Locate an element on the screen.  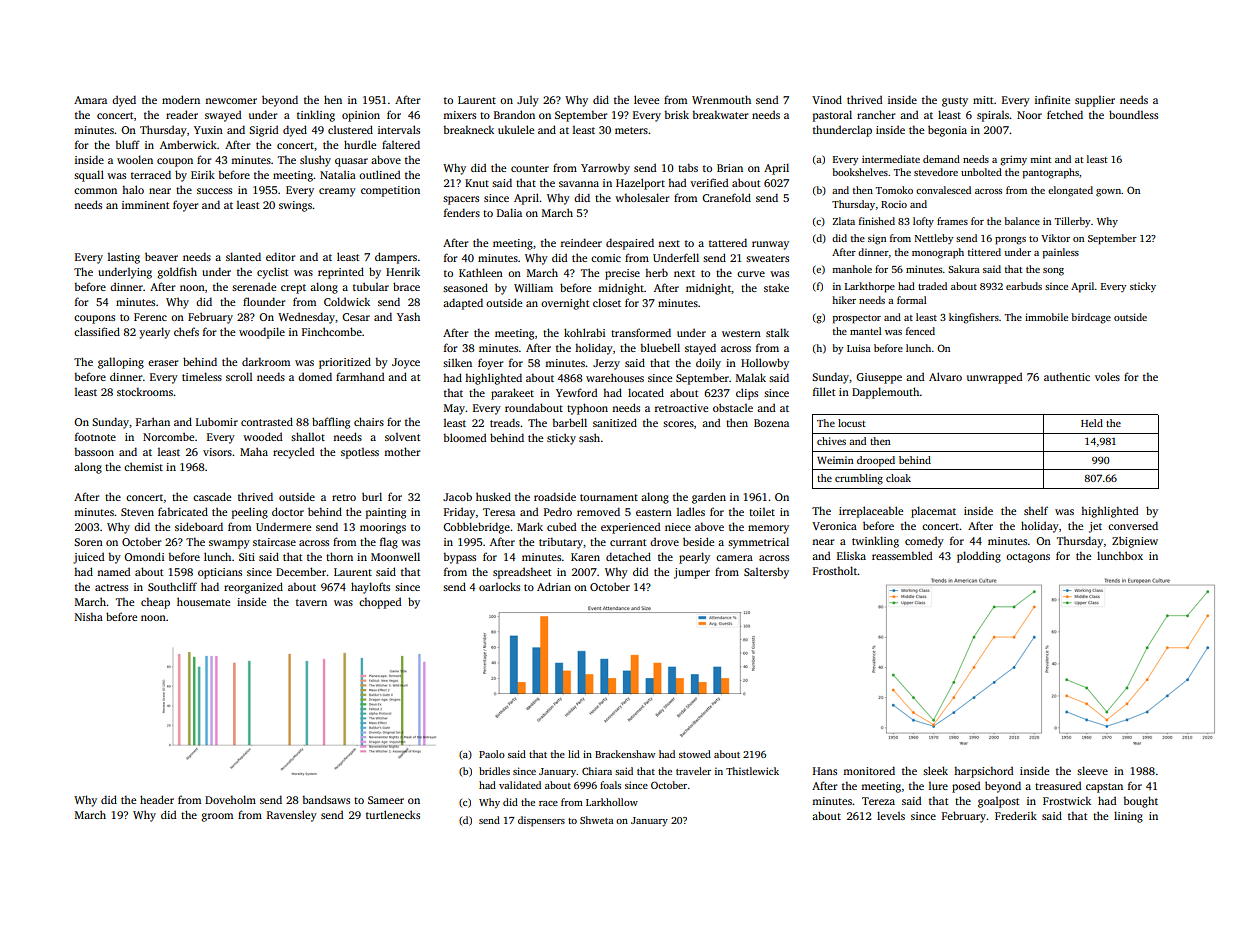
groom is located at coordinates (217, 817).
